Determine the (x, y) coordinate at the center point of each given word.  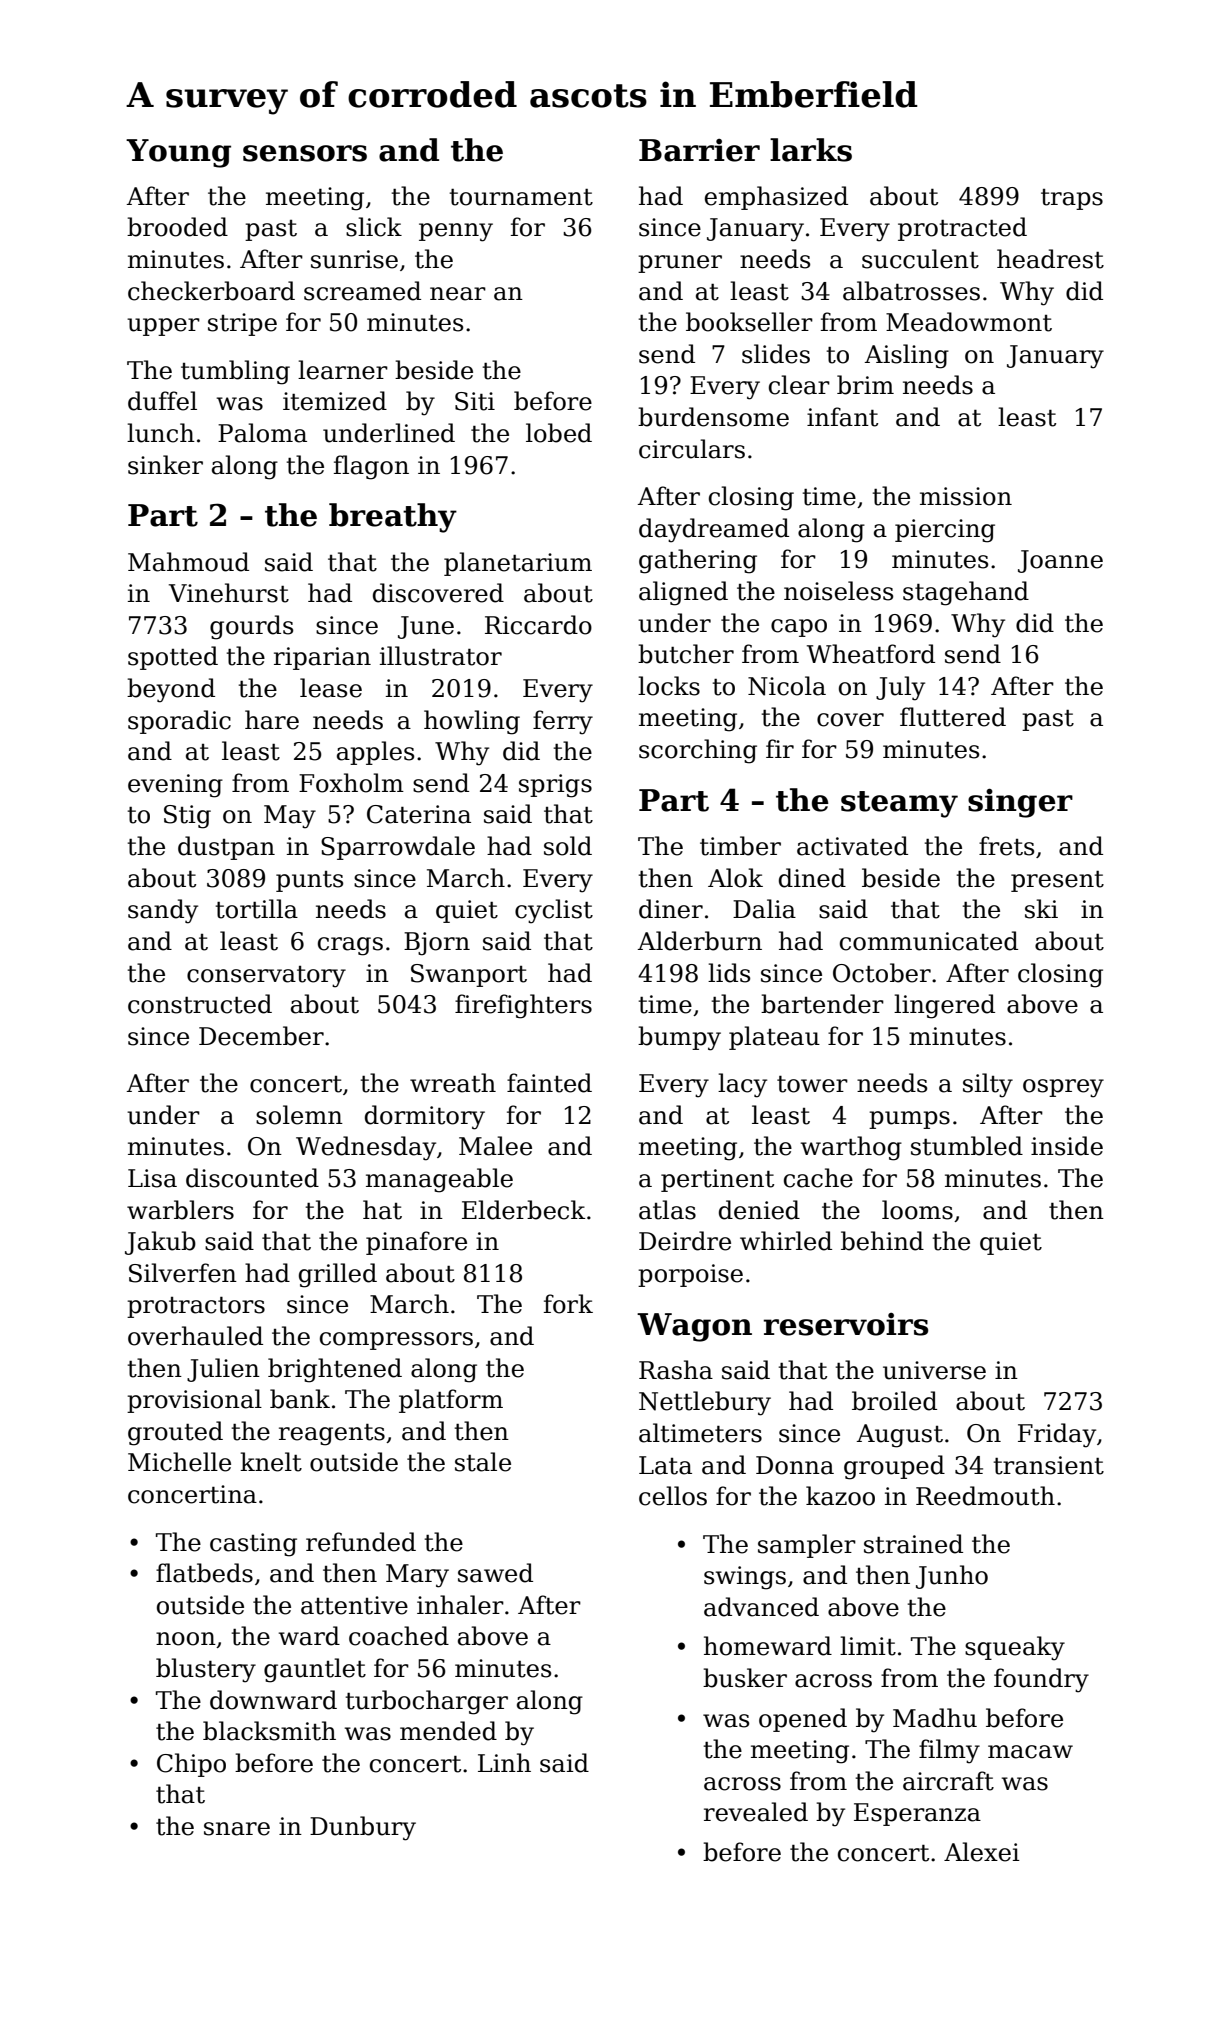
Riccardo (538, 625)
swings (745, 1578)
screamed (362, 291)
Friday (1057, 1435)
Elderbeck (523, 1210)
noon (186, 1639)
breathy (393, 518)
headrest (1050, 259)
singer (1020, 803)
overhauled (195, 1336)
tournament (521, 197)
